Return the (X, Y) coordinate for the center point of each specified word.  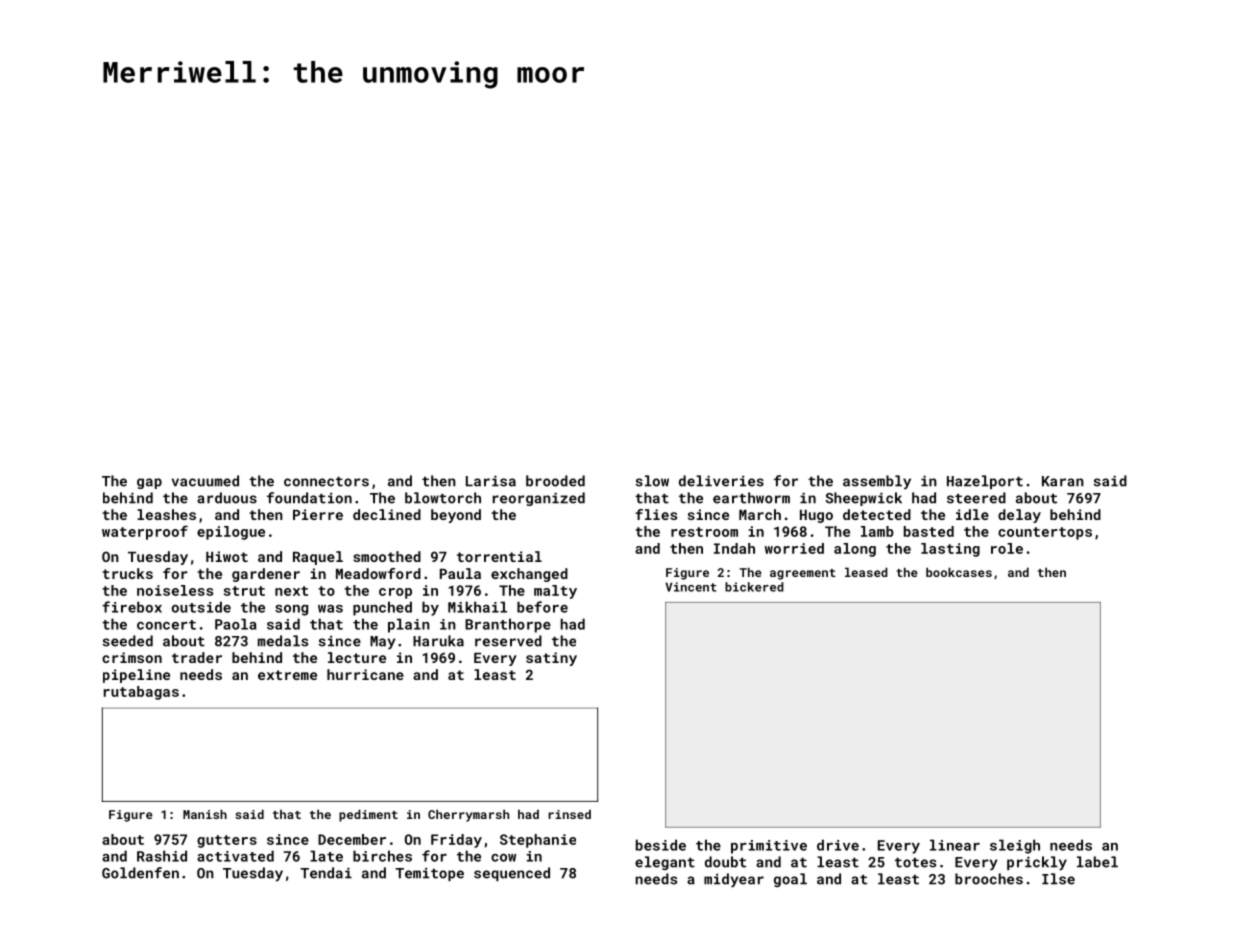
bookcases (959, 572)
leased (866, 572)
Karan (1063, 481)
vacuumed (205, 481)
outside (201, 607)
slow (652, 481)
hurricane (365, 674)
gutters (227, 841)
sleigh (1015, 846)
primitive (769, 847)
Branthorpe (508, 625)
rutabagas (141, 693)
